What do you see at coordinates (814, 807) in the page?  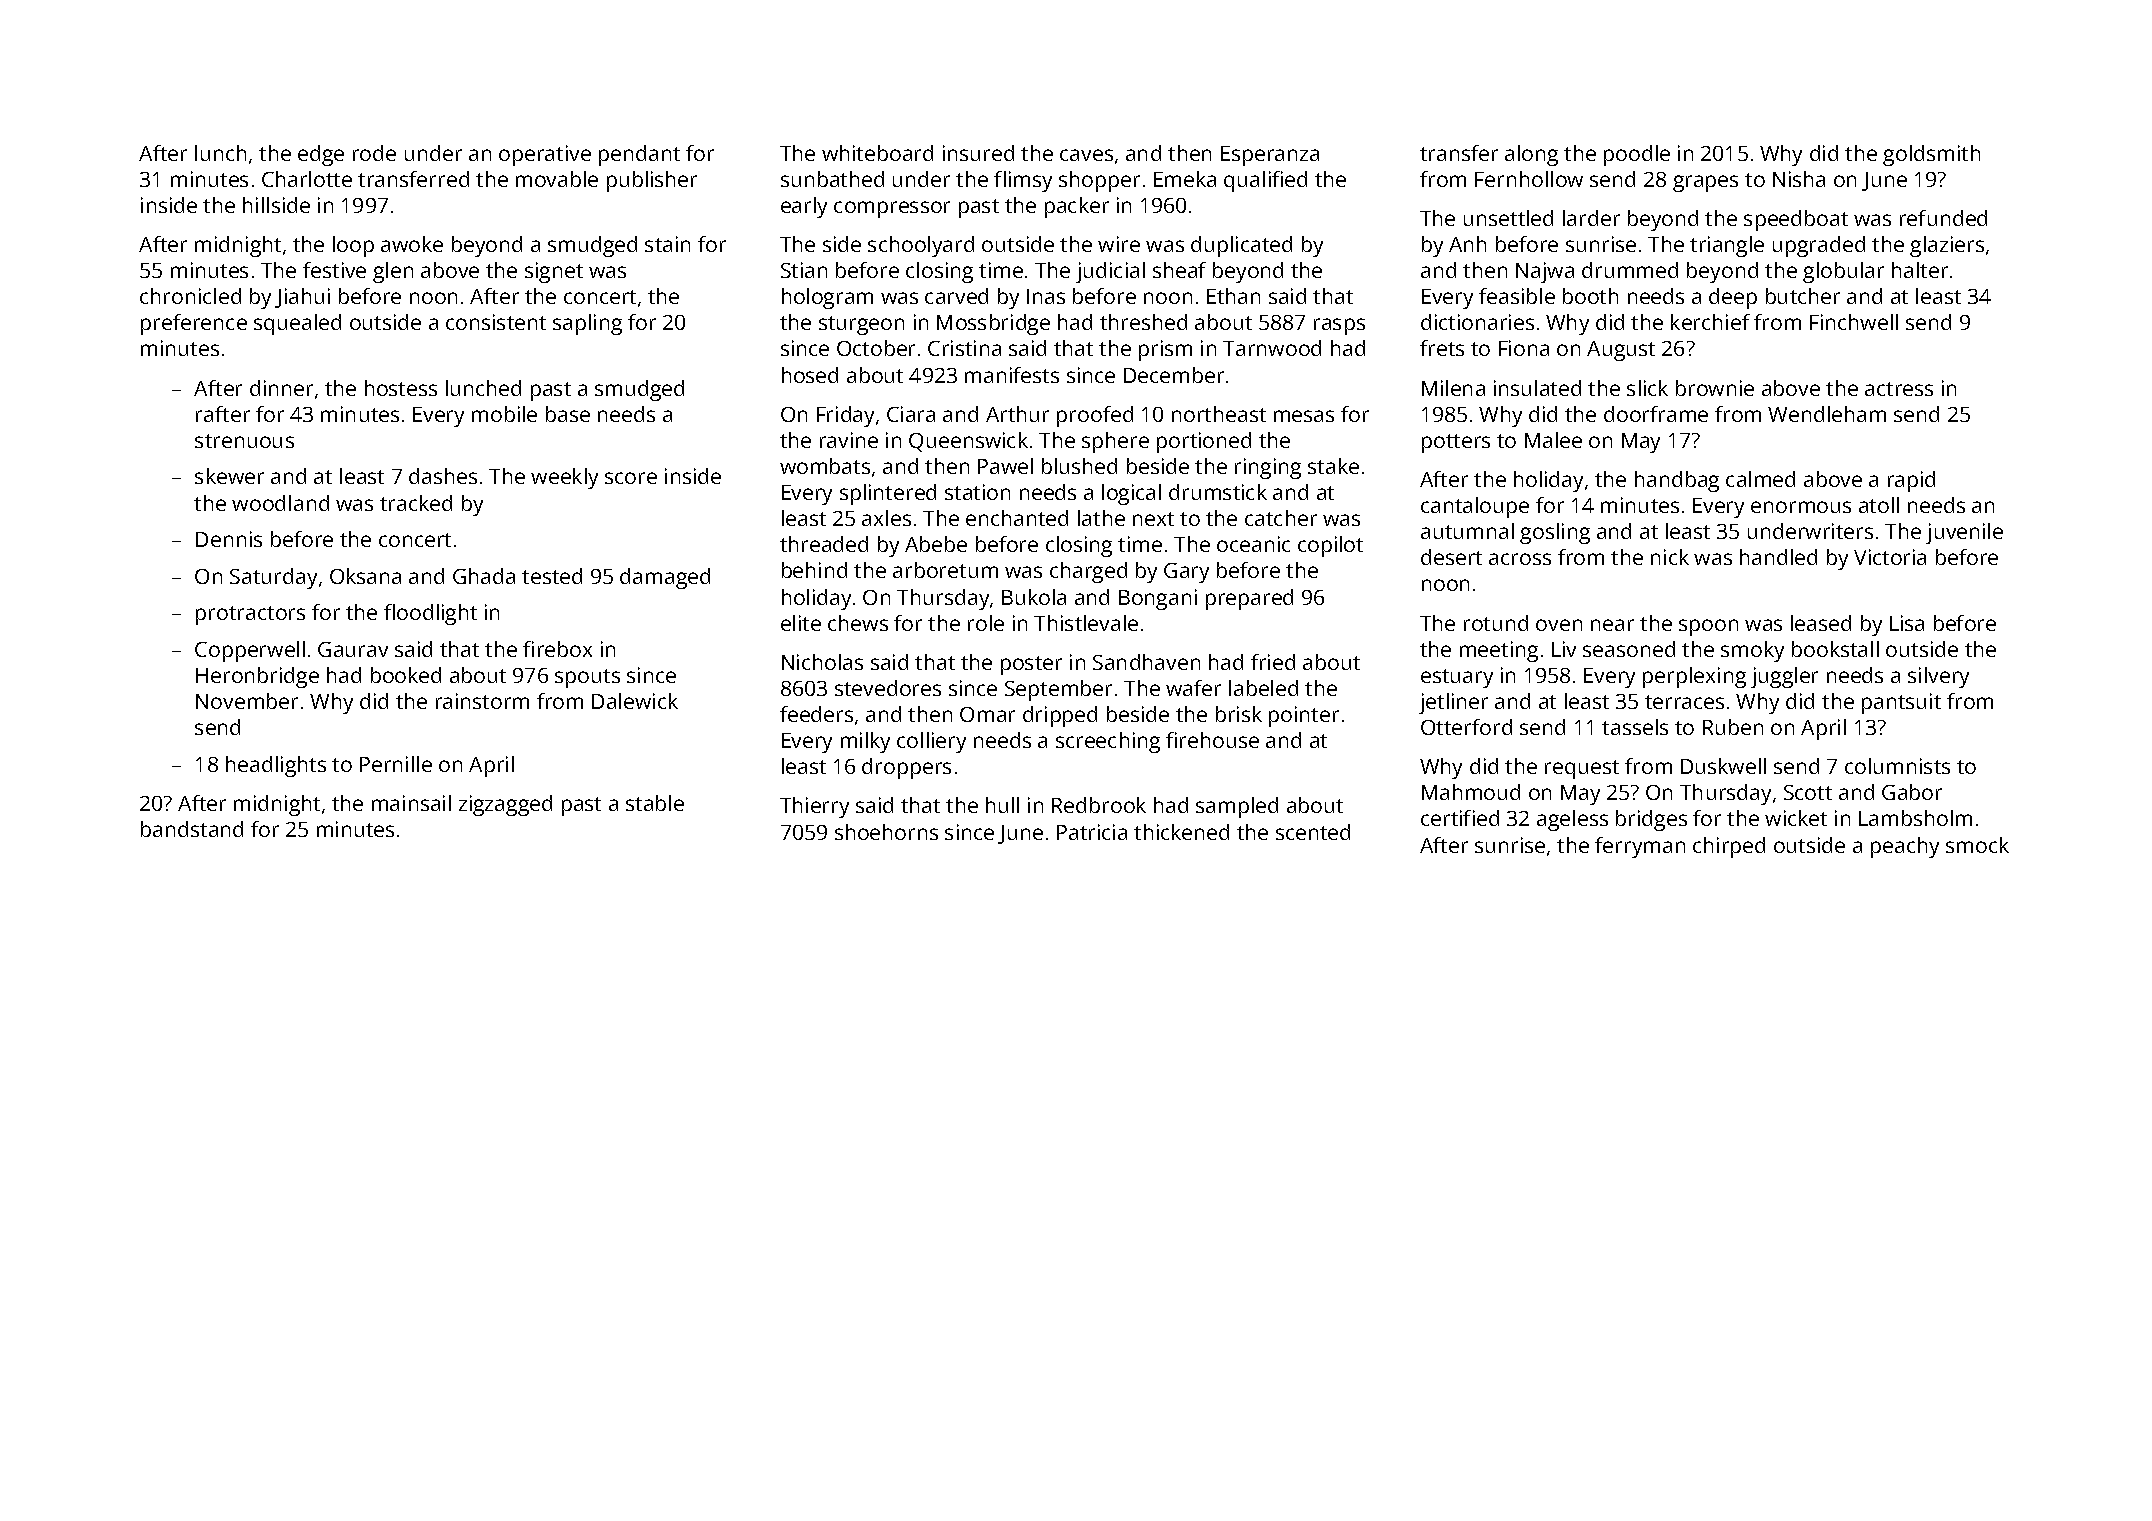 I see `Thierry` at bounding box center [814, 807].
